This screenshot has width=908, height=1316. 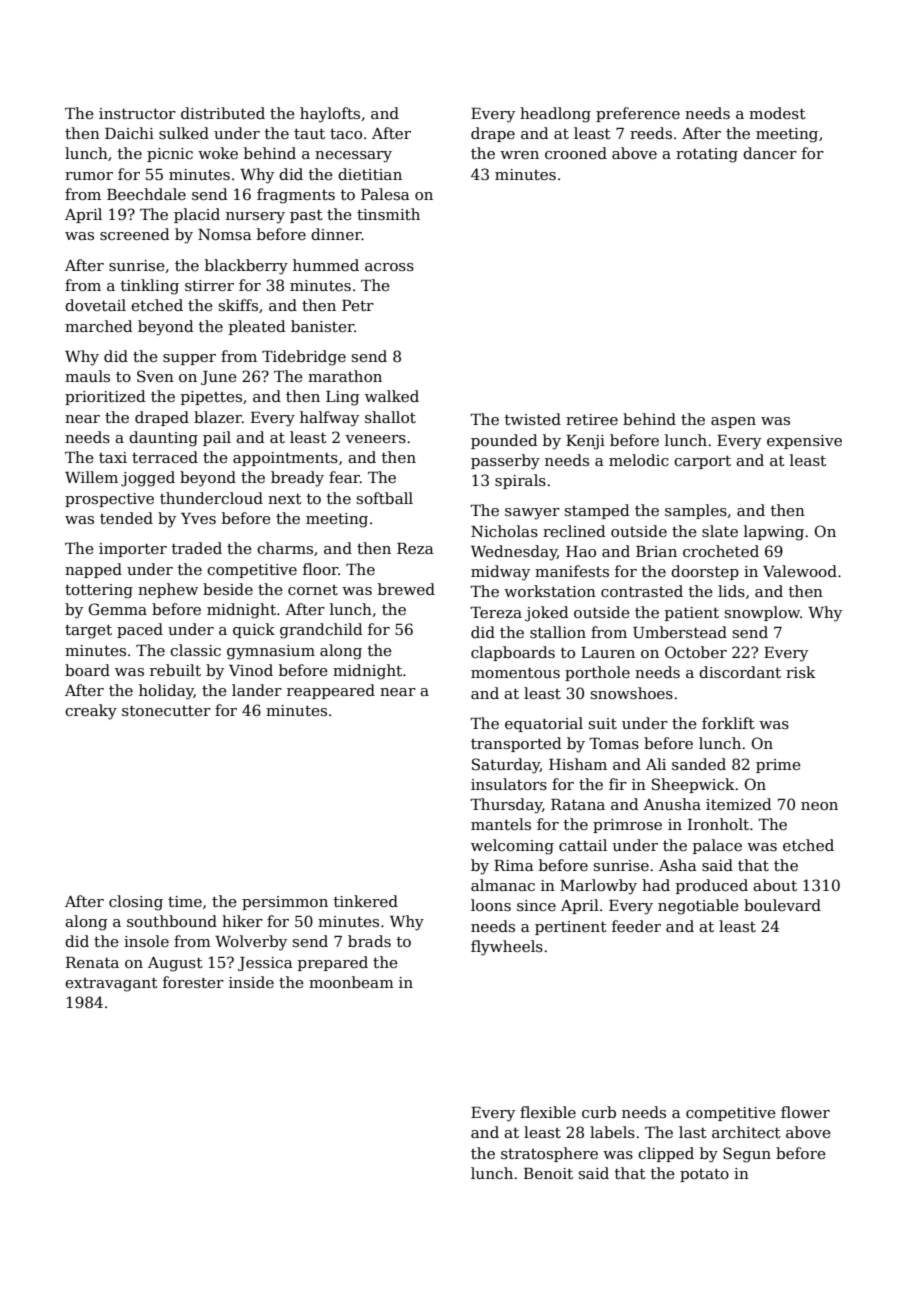 I want to click on rotating, so click(x=707, y=155).
